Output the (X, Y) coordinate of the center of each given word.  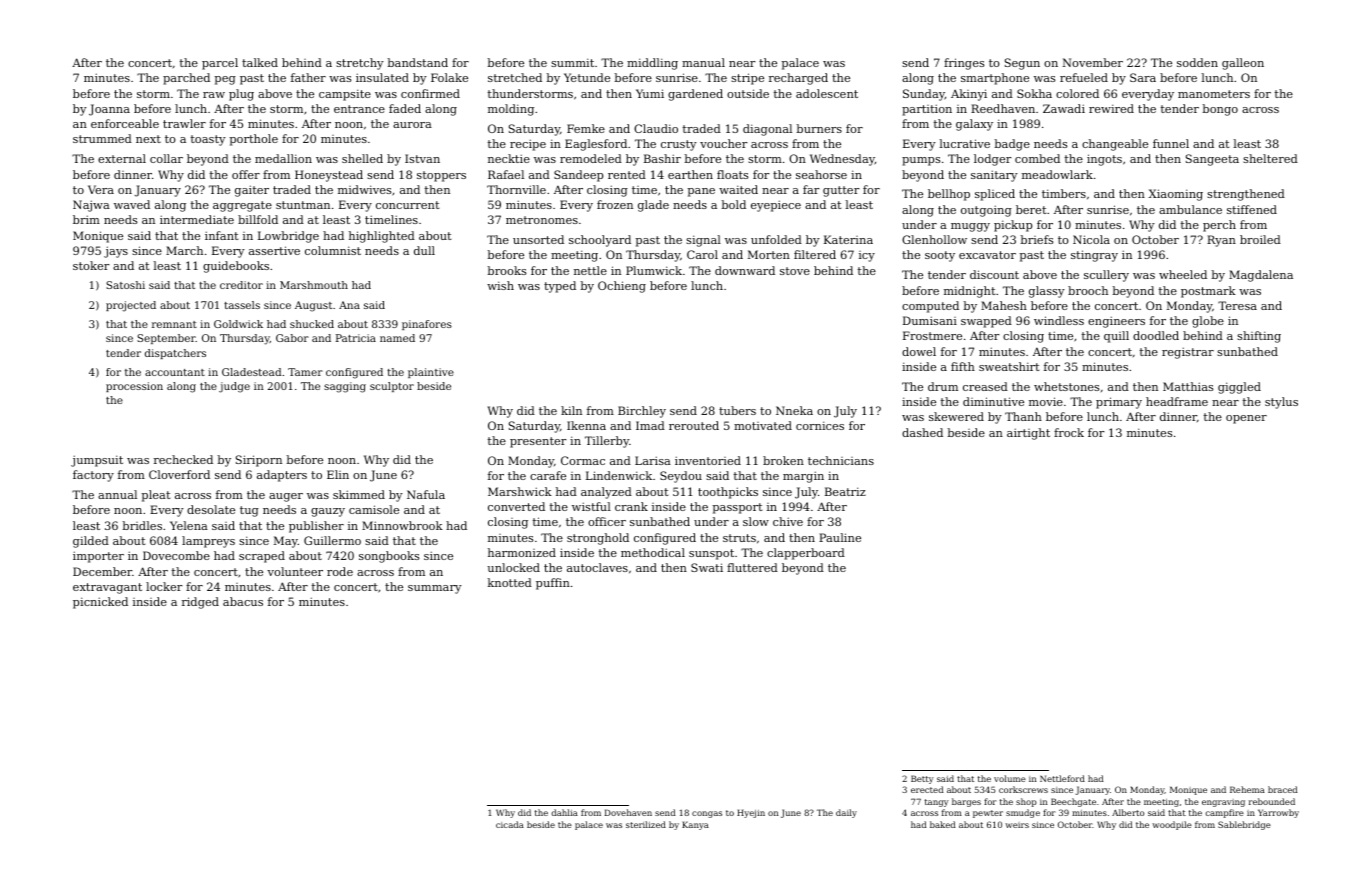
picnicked (100, 603)
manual (703, 62)
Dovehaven (628, 812)
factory (93, 476)
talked (260, 62)
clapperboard (806, 554)
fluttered (752, 567)
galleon (1243, 64)
